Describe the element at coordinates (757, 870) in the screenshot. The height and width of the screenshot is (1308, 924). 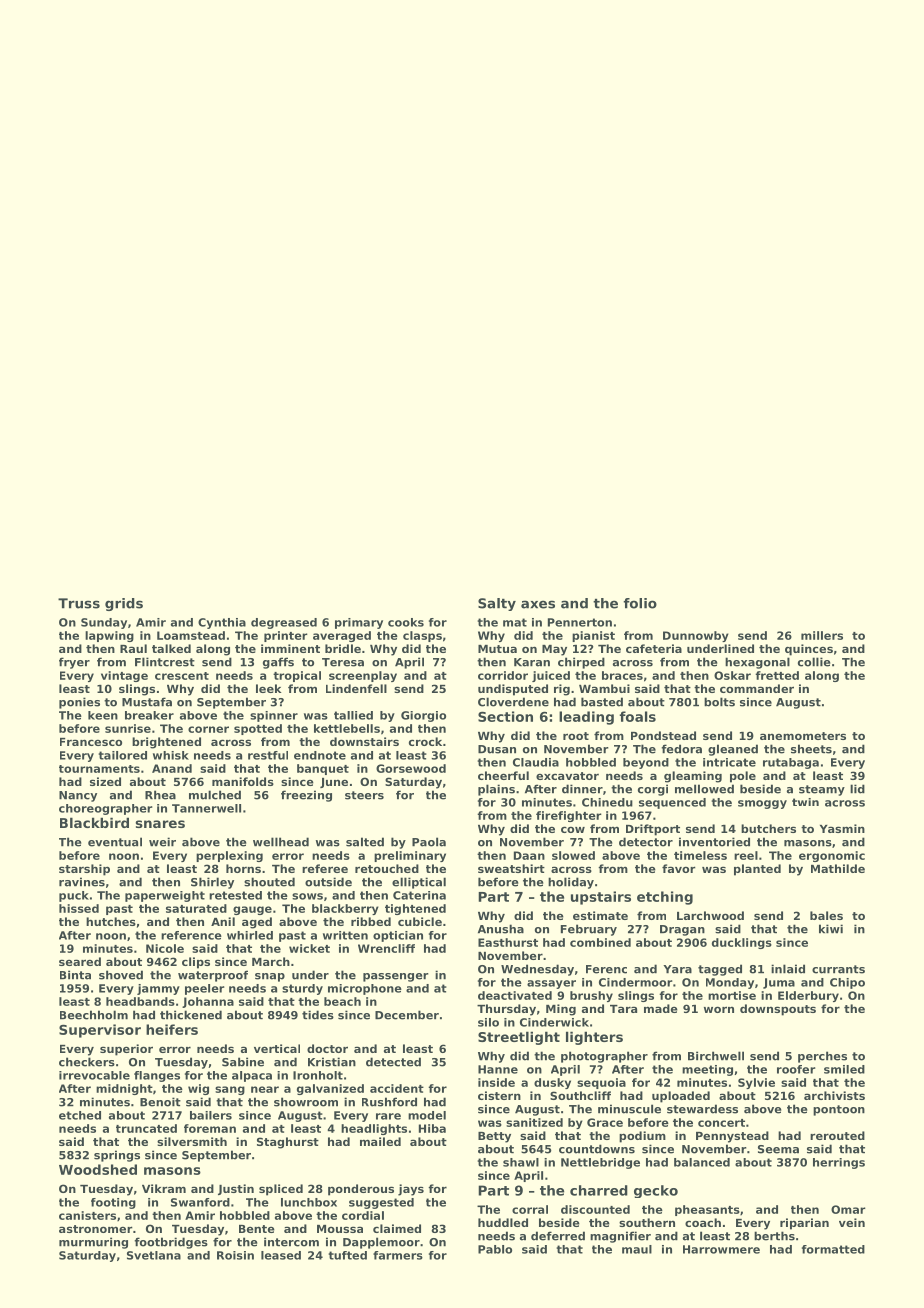
I see `planted` at that location.
